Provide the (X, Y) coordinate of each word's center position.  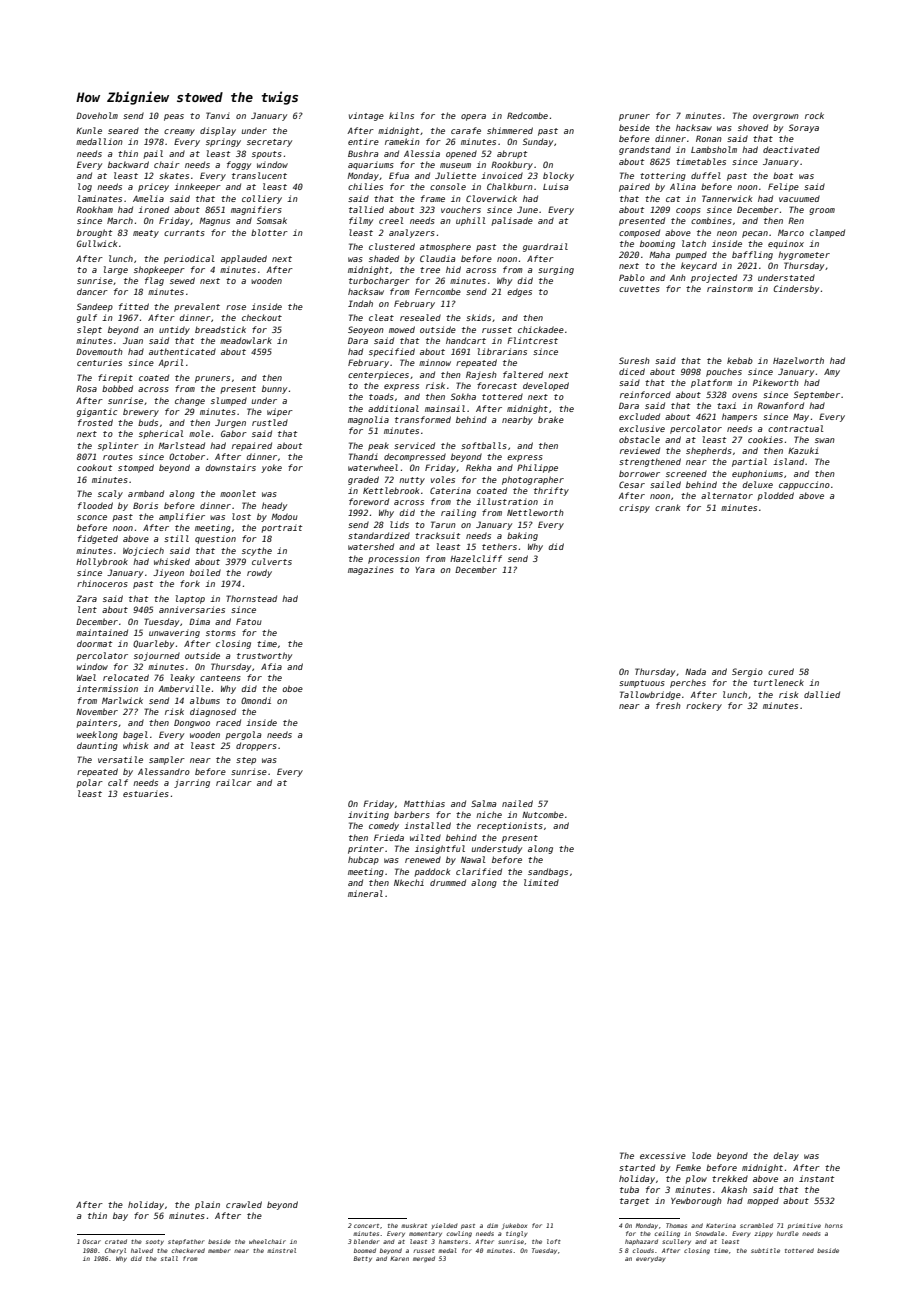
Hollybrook (102, 562)
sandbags (548, 872)
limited (541, 882)
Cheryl (115, 1251)
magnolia (368, 420)
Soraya (804, 128)
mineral (365, 893)
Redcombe (527, 115)
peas (174, 117)
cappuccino (804, 485)
